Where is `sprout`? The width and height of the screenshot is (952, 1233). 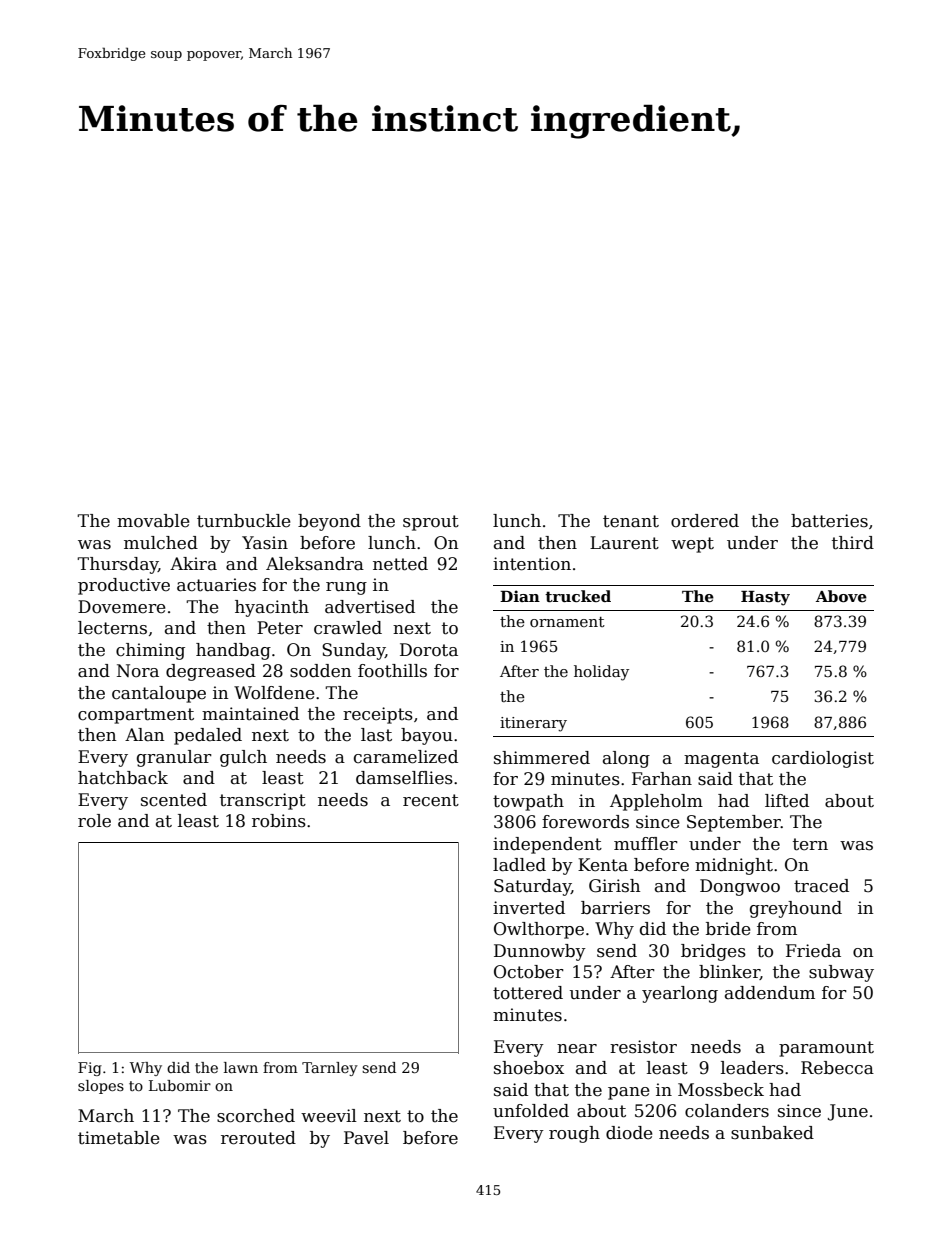 sprout is located at coordinates (431, 523).
